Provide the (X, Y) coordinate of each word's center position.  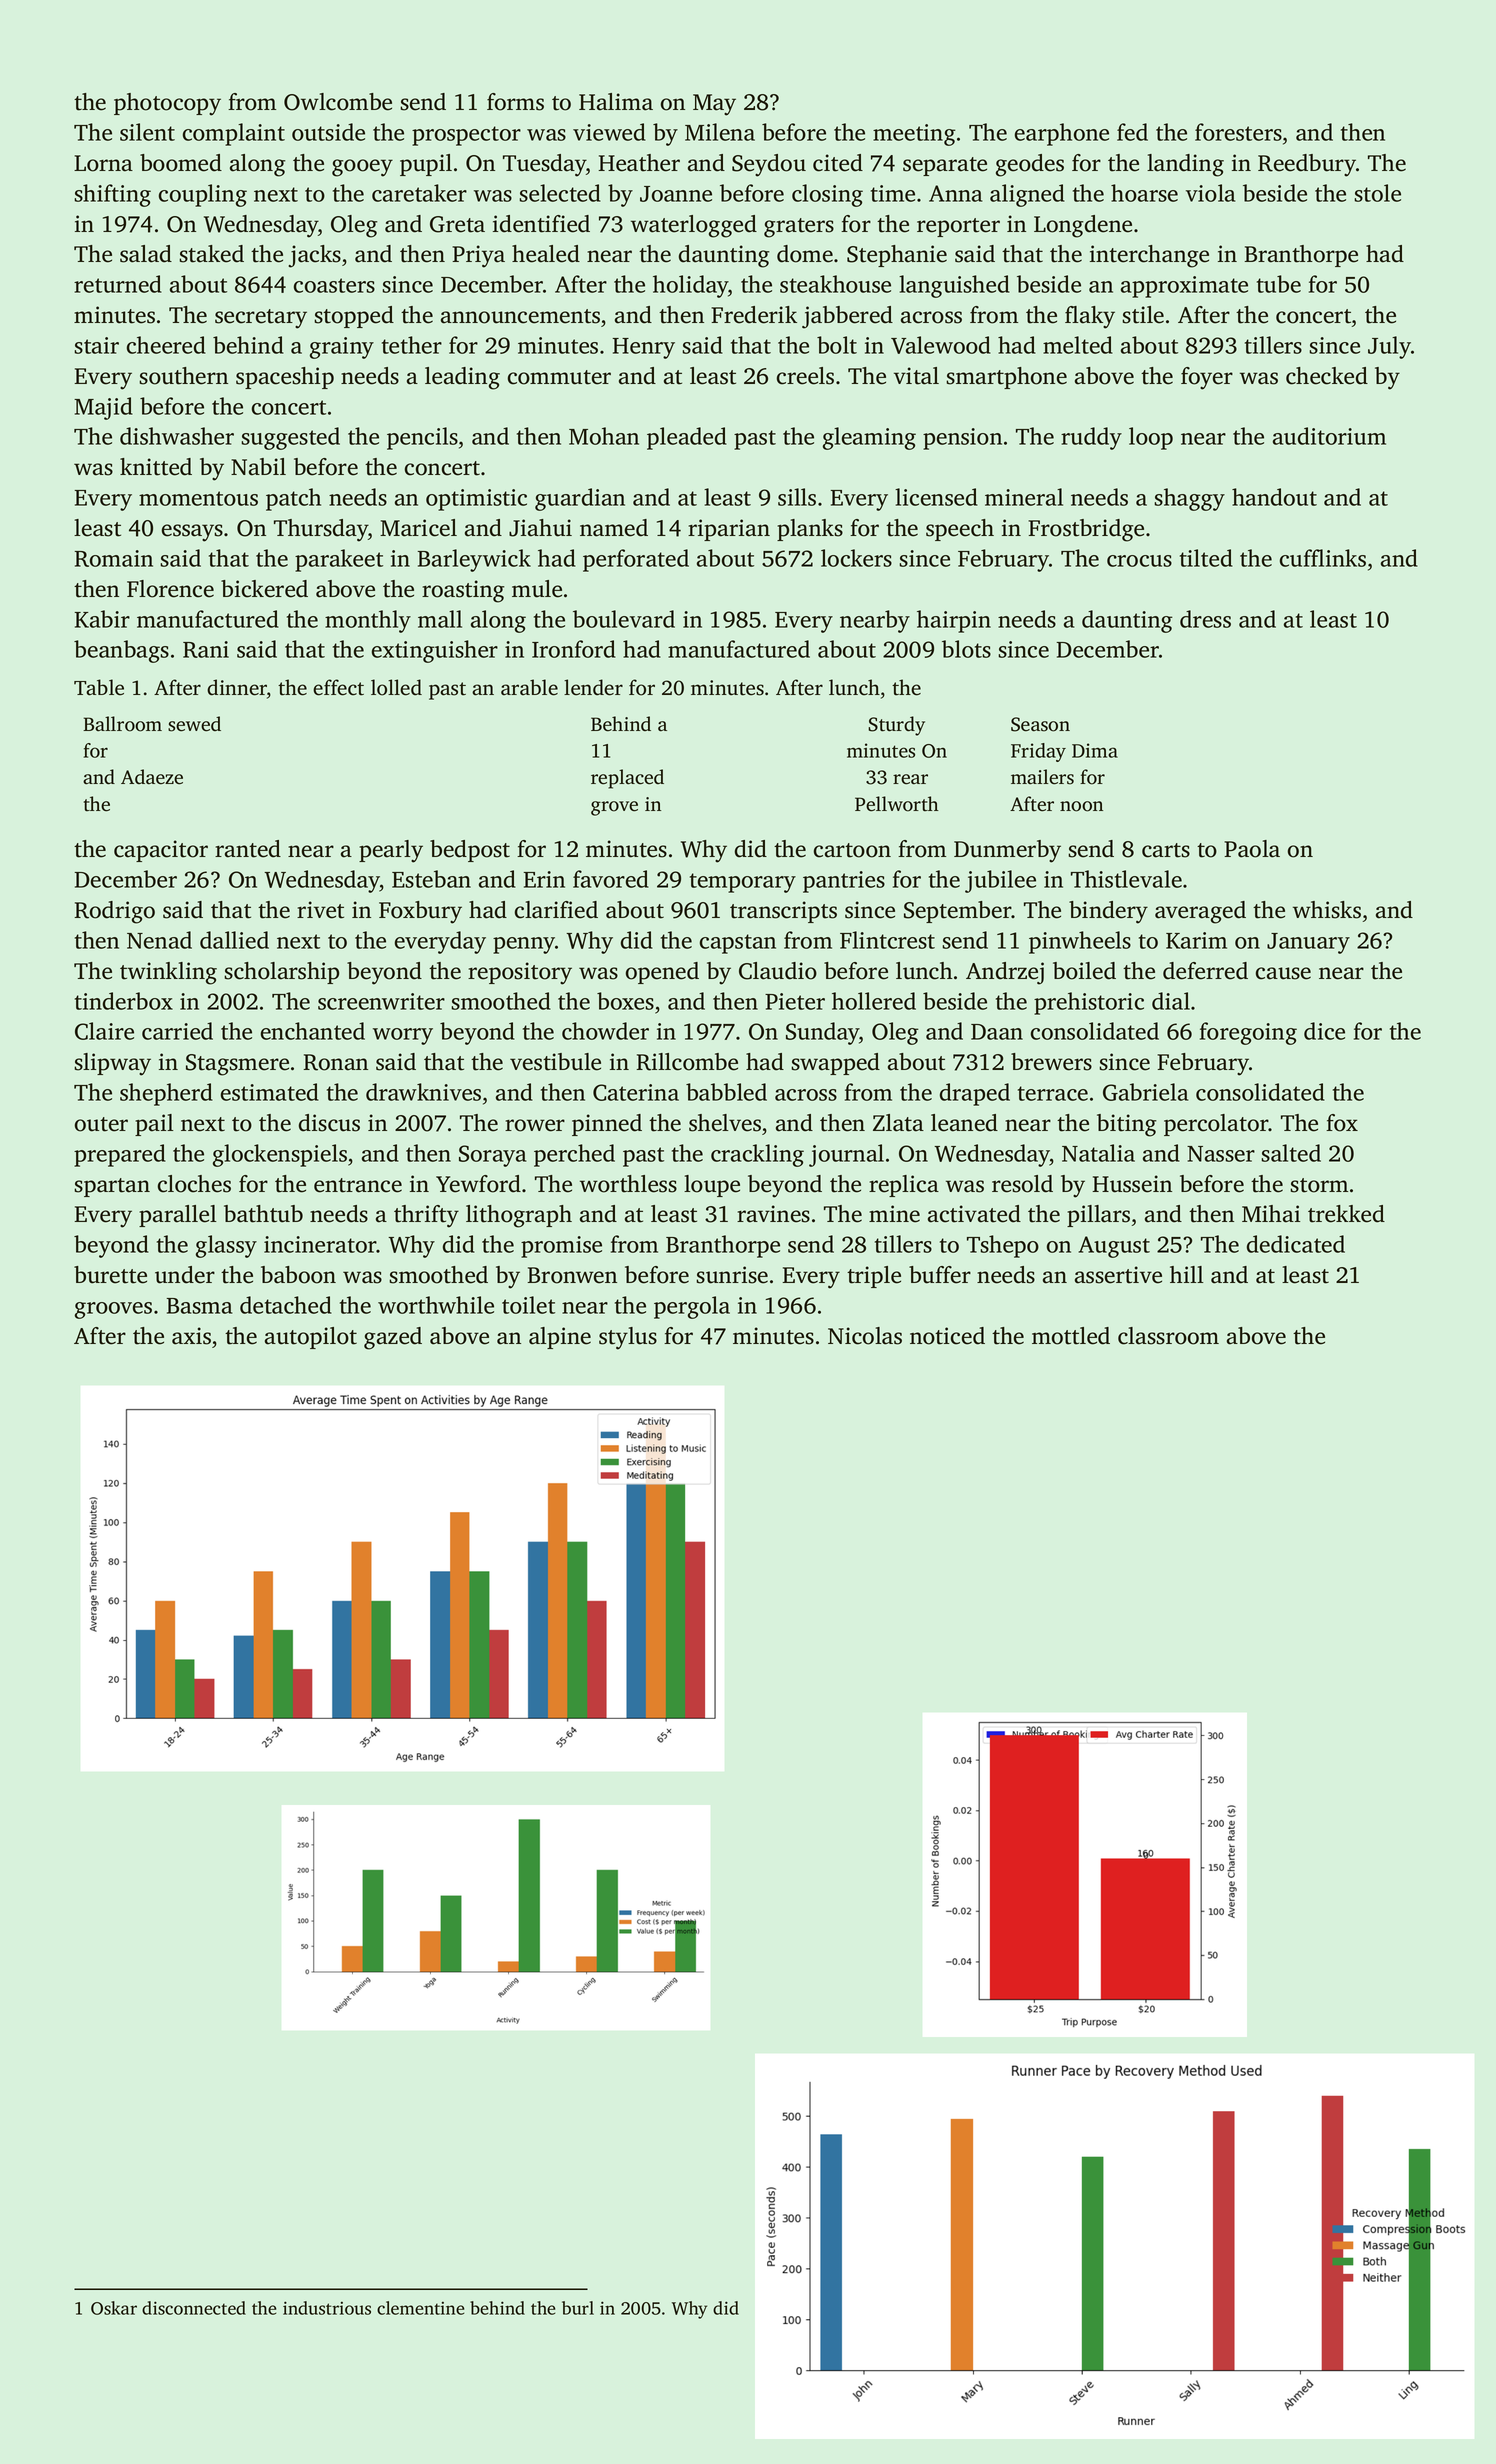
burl (578, 2308)
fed (1132, 132)
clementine (420, 2308)
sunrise (732, 1275)
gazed (393, 1338)
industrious (327, 2308)
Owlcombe (338, 102)
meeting (914, 135)
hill (1186, 1274)
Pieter (795, 1001)
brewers (1051, 1062)
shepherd (166, 1094)
